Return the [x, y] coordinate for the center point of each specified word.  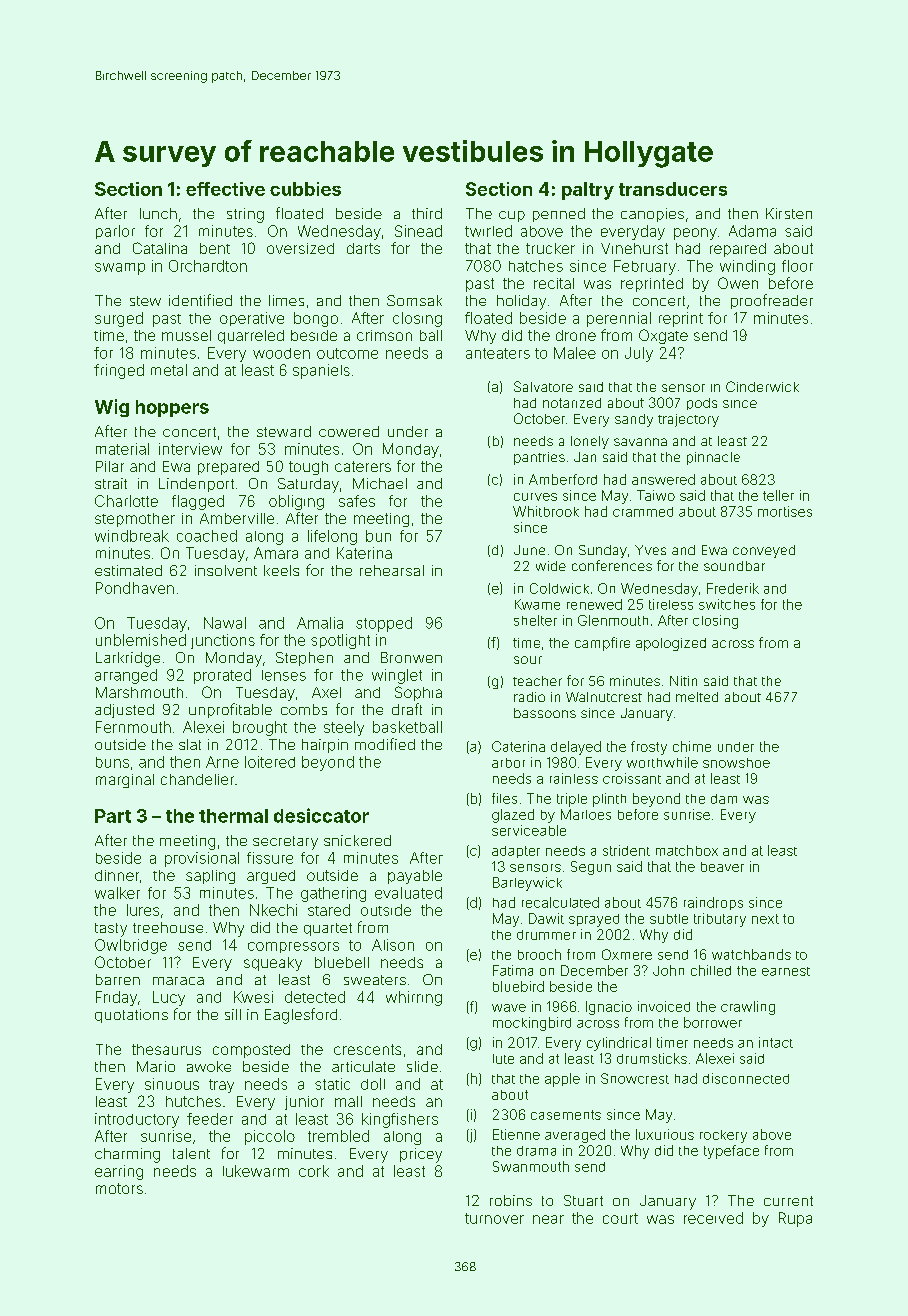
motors [119, 1188]
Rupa [795, 1219]
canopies [652, 215]
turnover [494, 1218]
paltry [588, 191]
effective [225, 189]
